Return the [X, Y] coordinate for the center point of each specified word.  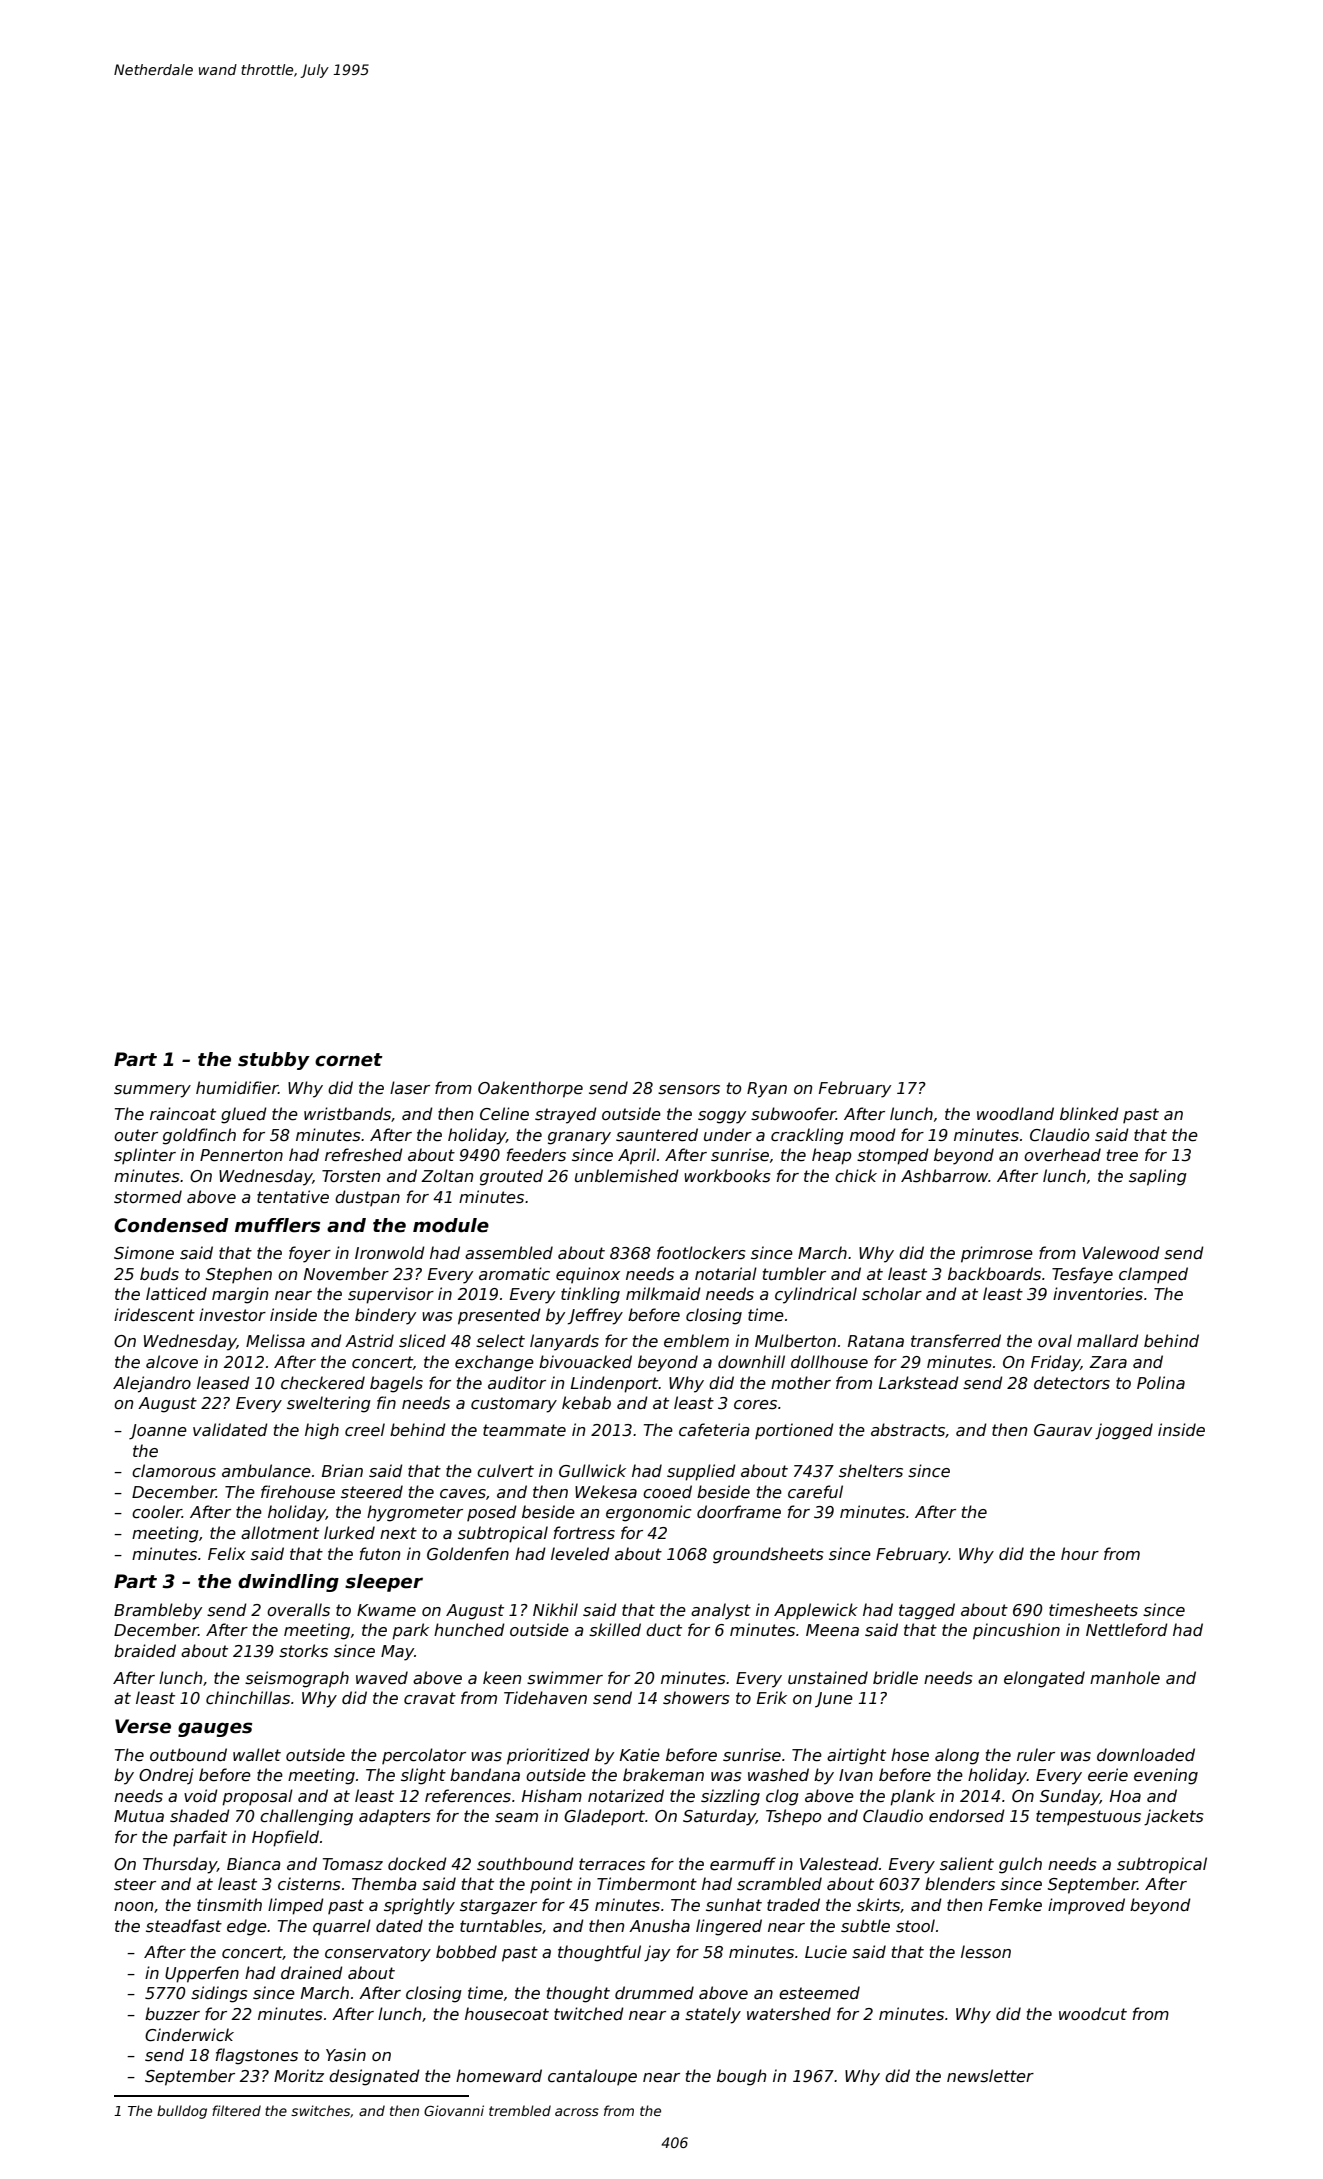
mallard [1108, 1340]
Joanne [158, 1432]
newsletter [990, 2076]
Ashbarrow [944, 1176]
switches [320, 2110]
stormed [148, 1197]
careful [815, 1492]
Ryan [767, 1090]
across [577, 2112]
